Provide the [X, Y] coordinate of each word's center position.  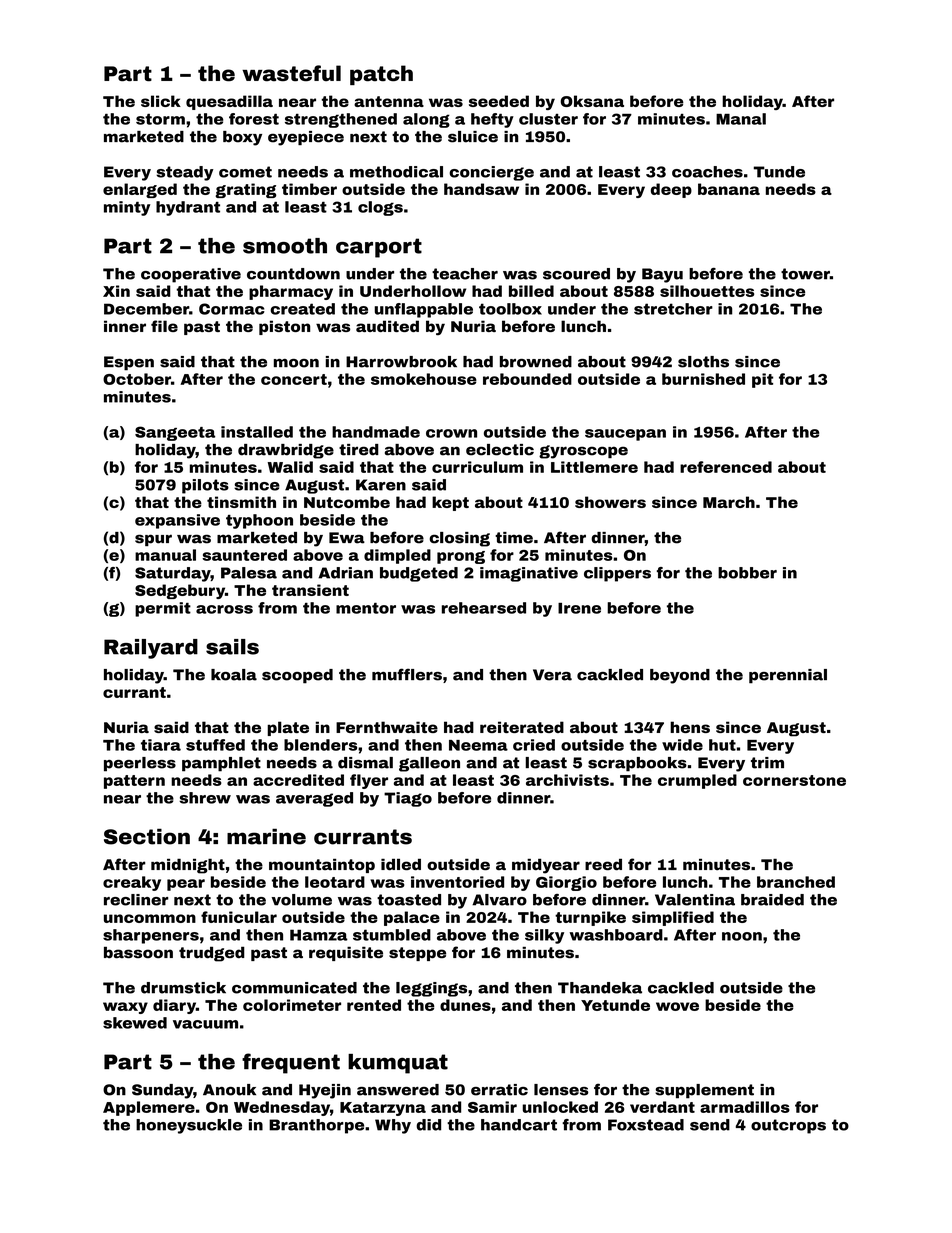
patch [381, 75]
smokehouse [424, 379]
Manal [741, 119]
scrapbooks [637, 764]
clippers [617, 574]
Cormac [232, 309]
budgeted [419, 574]
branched [796, 882]
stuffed [215, 745]
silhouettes [707, 291]
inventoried [457, 882]
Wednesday [282, 1108]
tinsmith [241, 502]
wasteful [291, 73]
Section [147, 837]
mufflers [407, 674]
